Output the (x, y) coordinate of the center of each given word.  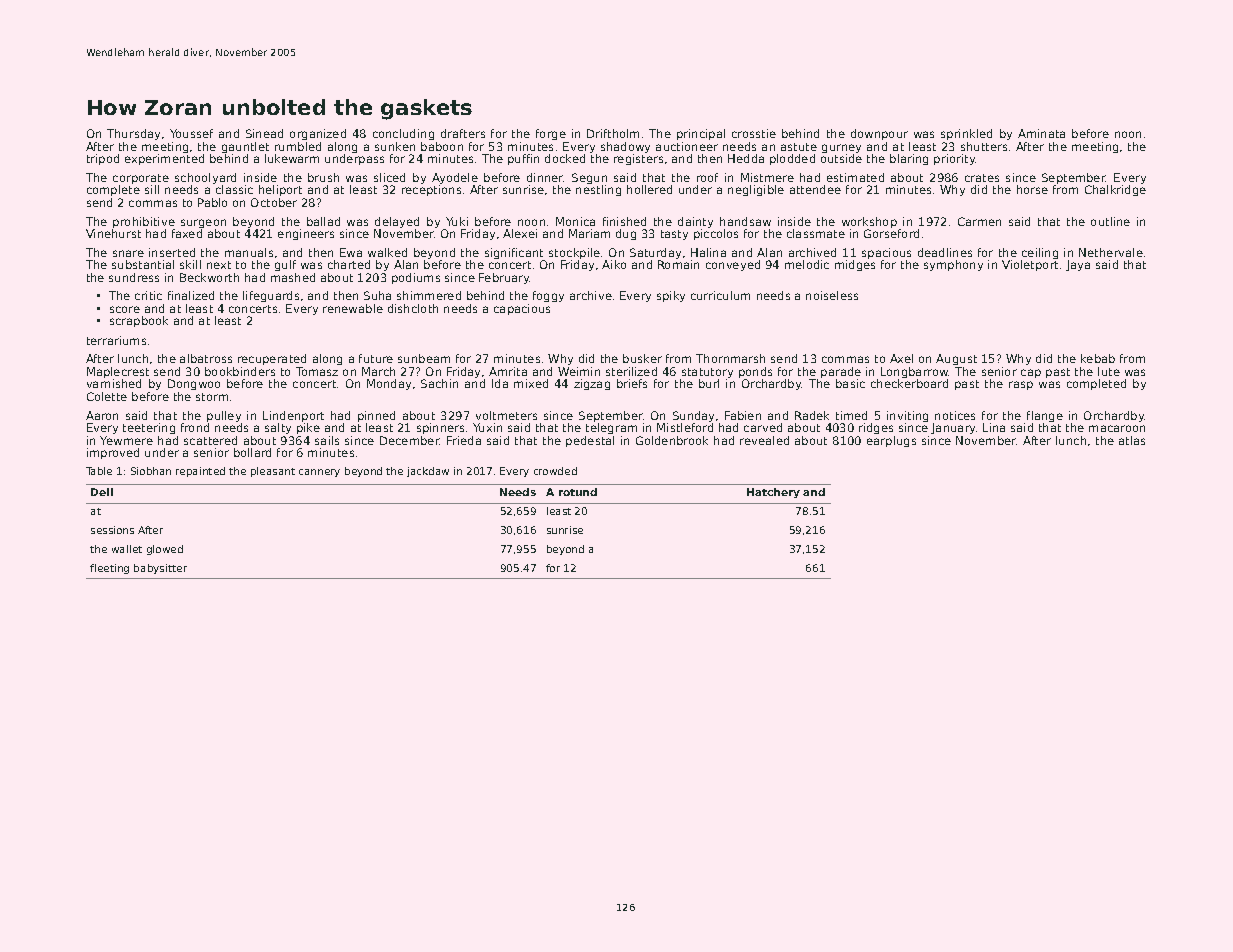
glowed (165, 550)
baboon (442, 146)
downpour (879, 134)
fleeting (109, 569)
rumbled (298, 146)
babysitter (160, 569)
